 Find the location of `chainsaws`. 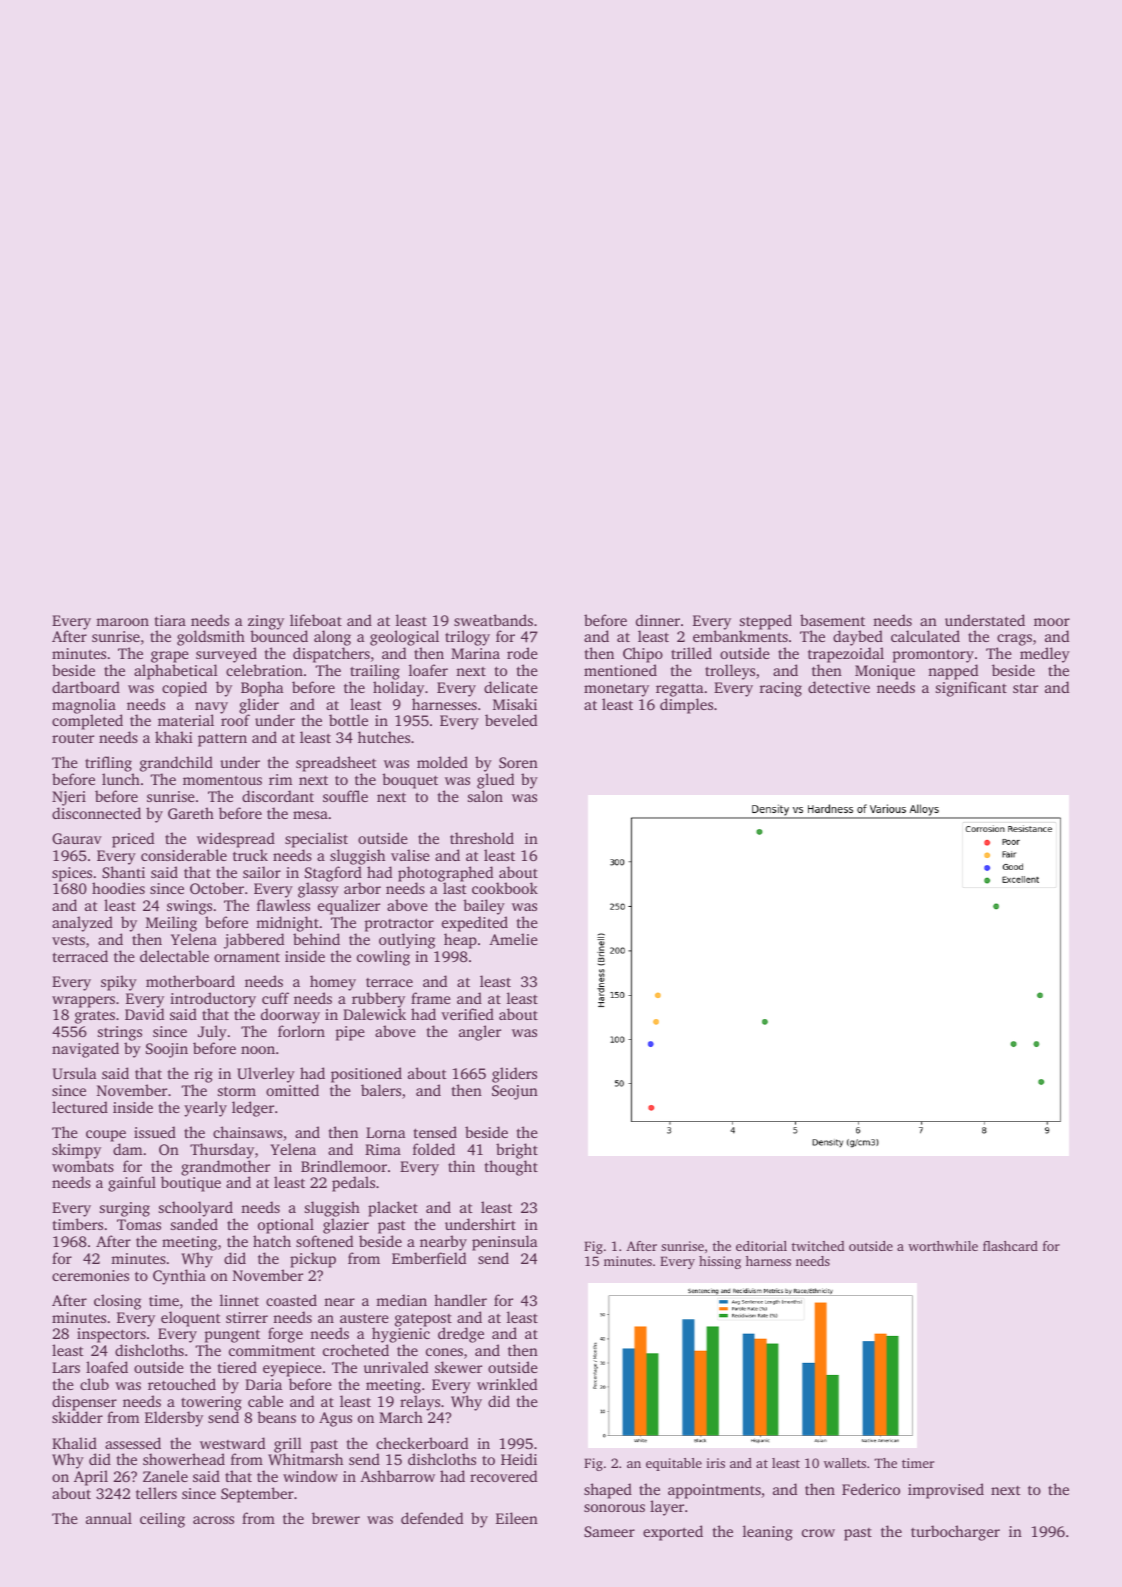

chainsaws is located at coordinates (248, 1132).
